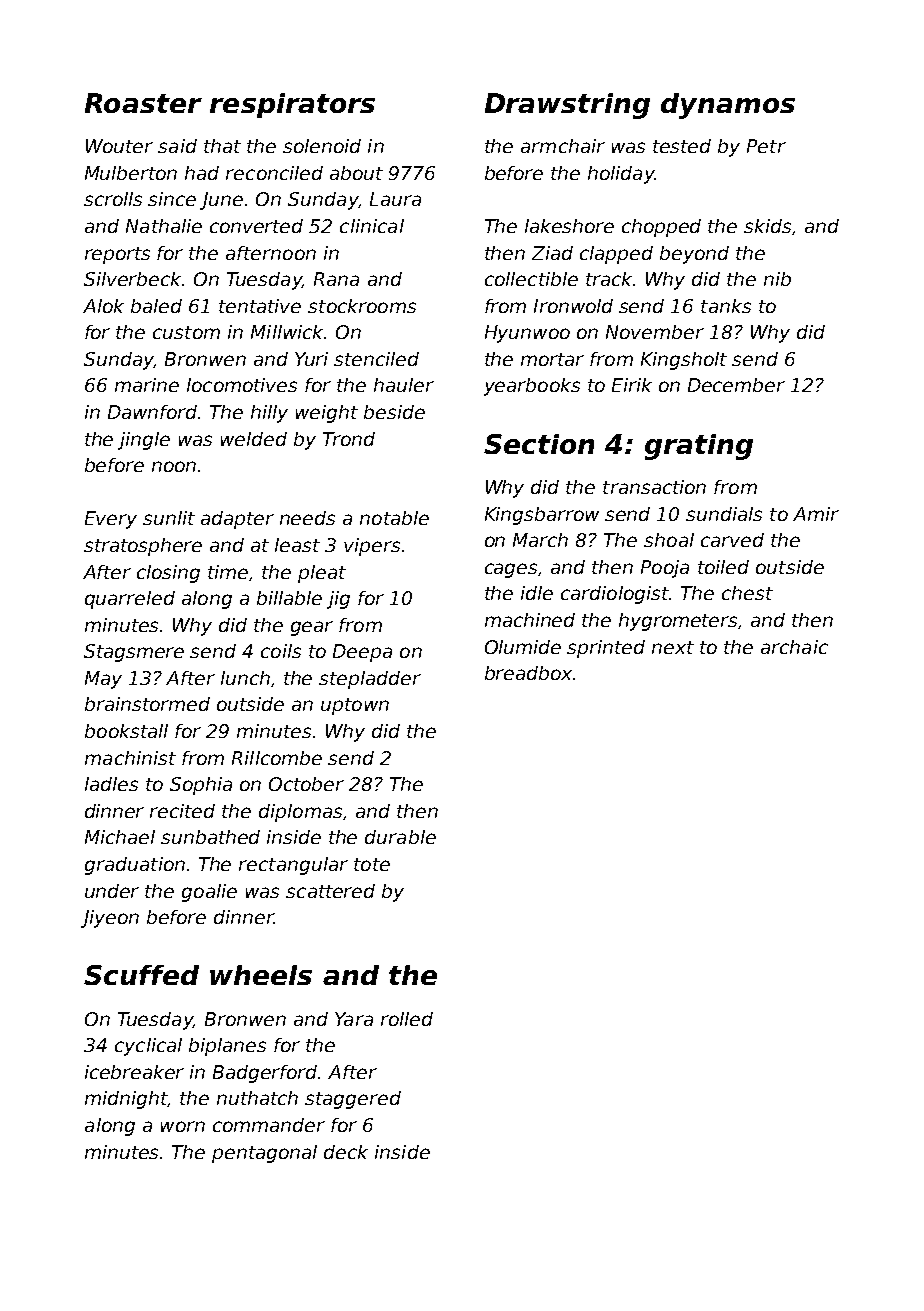 Image resolution: width=924 pixels, height=1311 pixels. What do you see at coordinates (265, 1074) in the screenshot?
I see `Badgerford` at bounding box center [265, 1074].
